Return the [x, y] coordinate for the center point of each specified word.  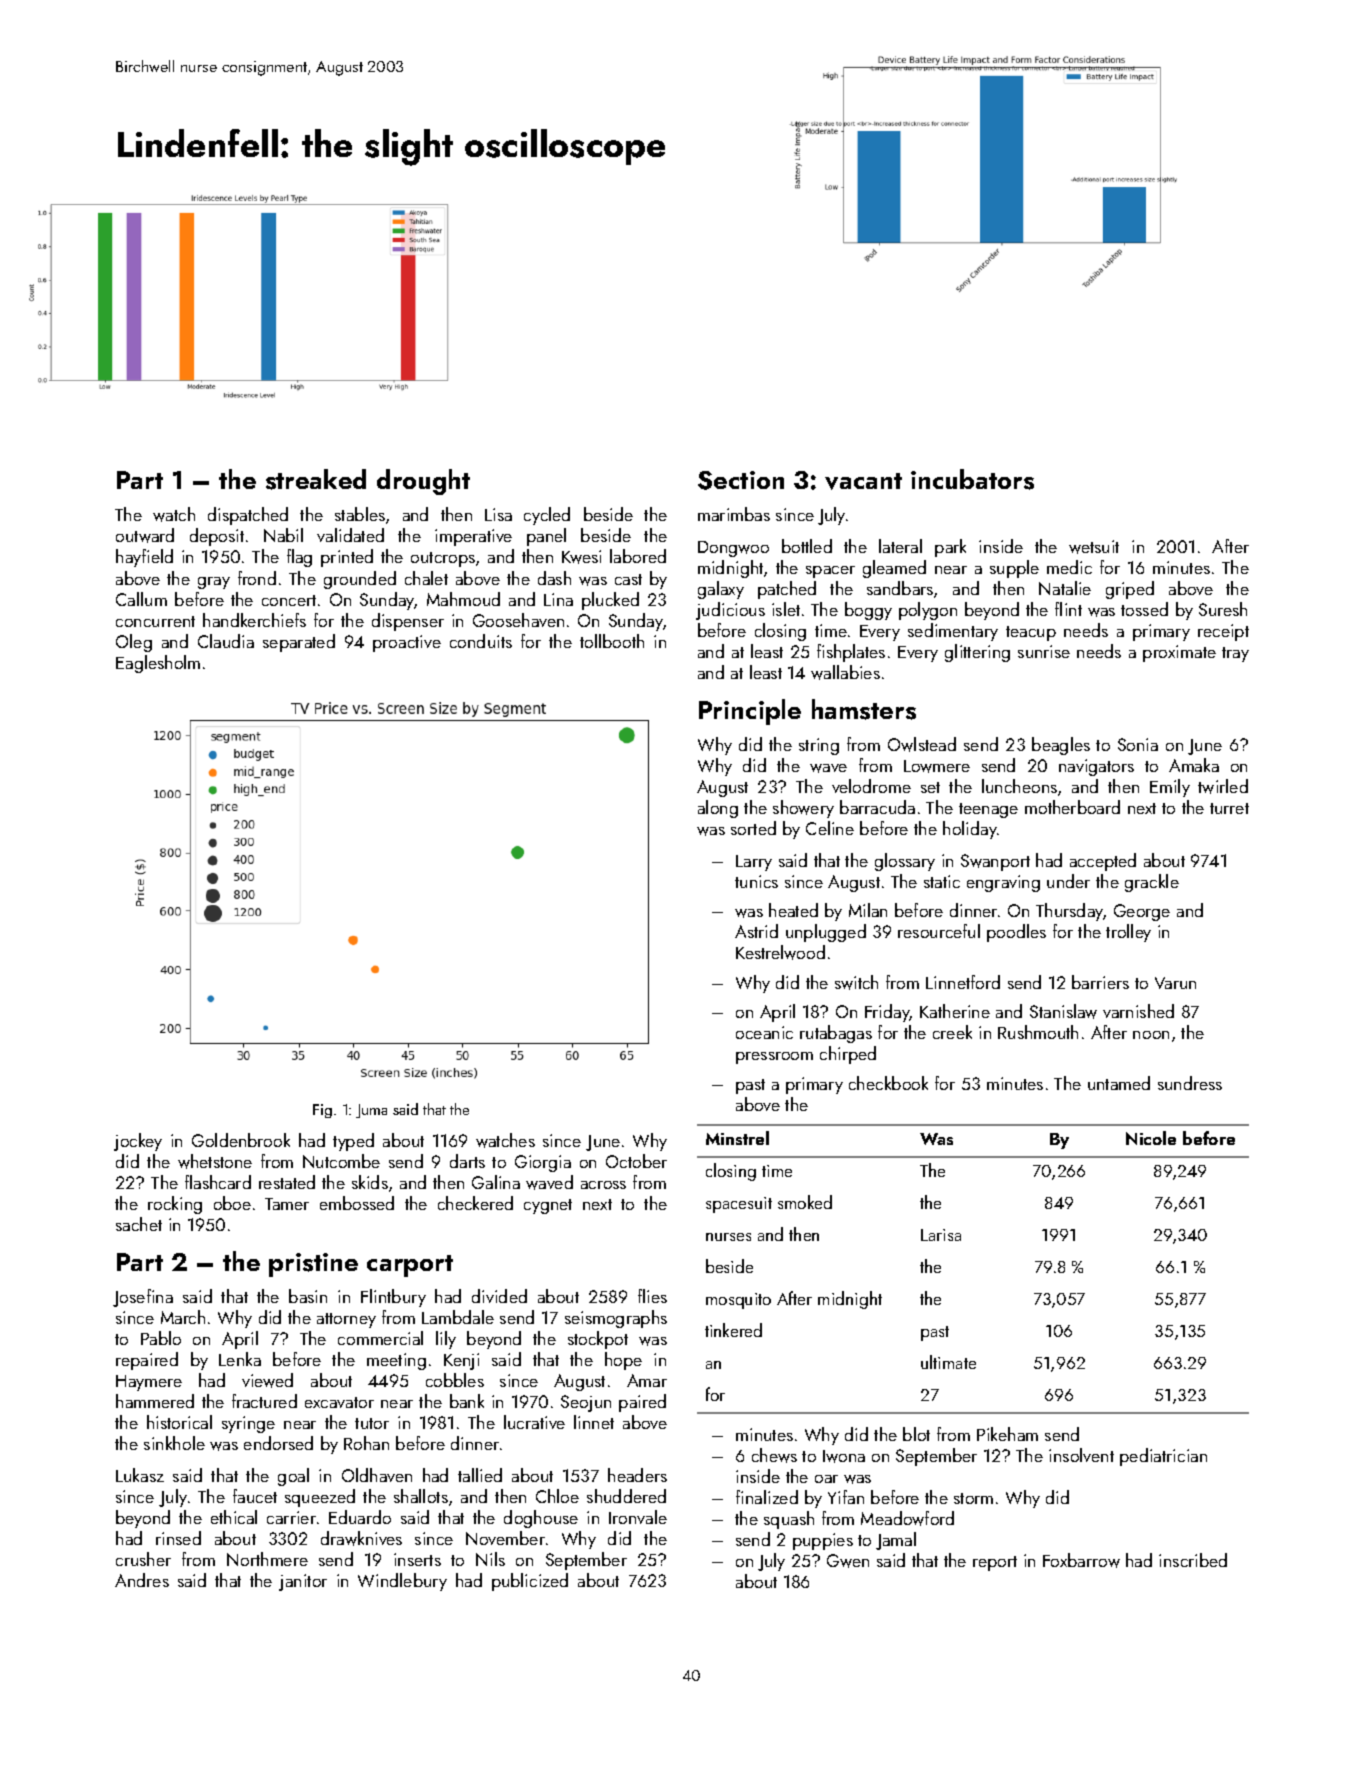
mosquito [738, 1301]
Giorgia [543, 1163]
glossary [905, 862]
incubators [972, 479]
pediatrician [1163, 1457]
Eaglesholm [158, 664]
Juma [371, 1111]
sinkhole [174, 1443]
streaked [316, 479]
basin [308, 1296]
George [1142, 912]
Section [741, 480]
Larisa [941, 1235]
